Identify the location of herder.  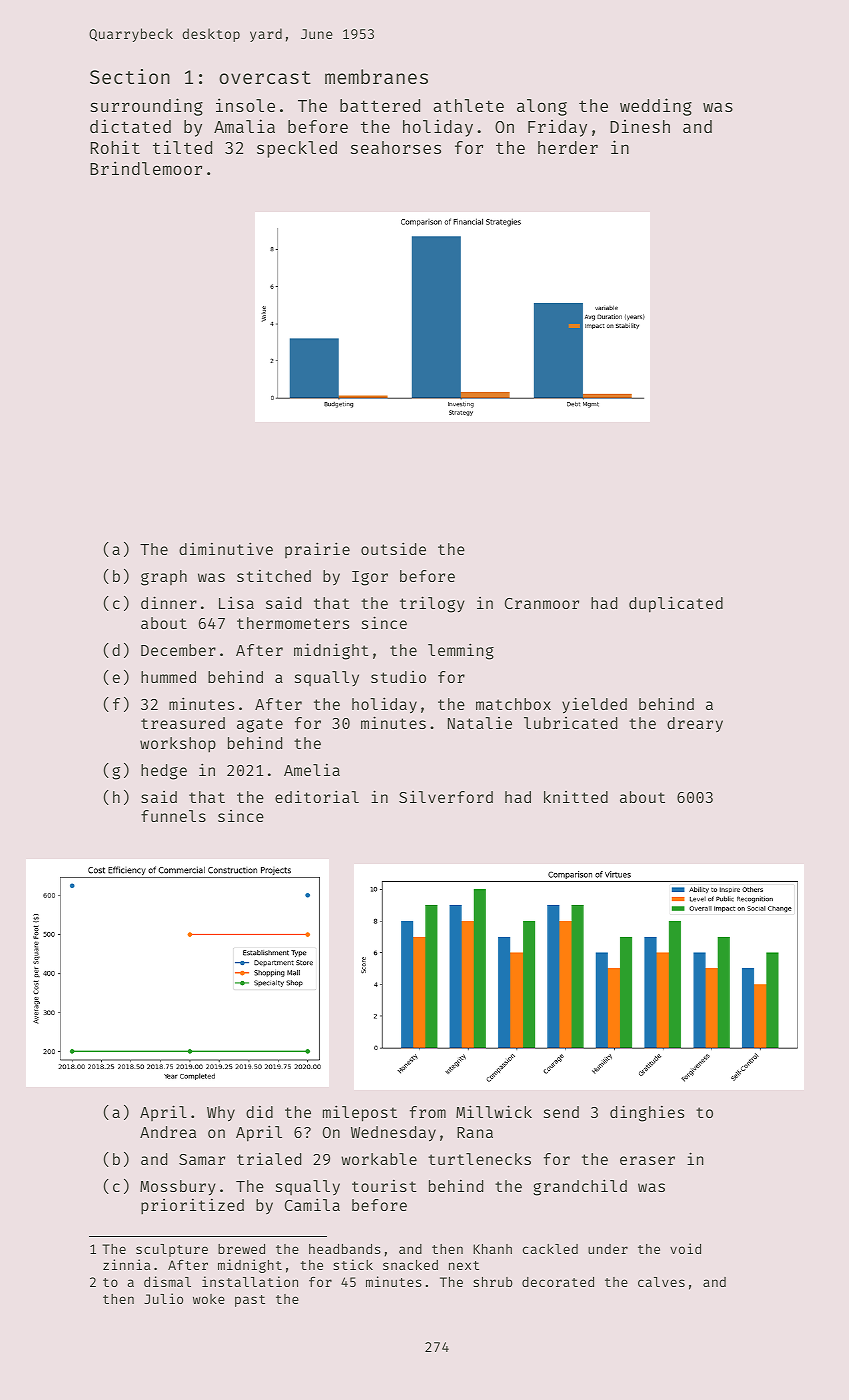
(568, 147).
